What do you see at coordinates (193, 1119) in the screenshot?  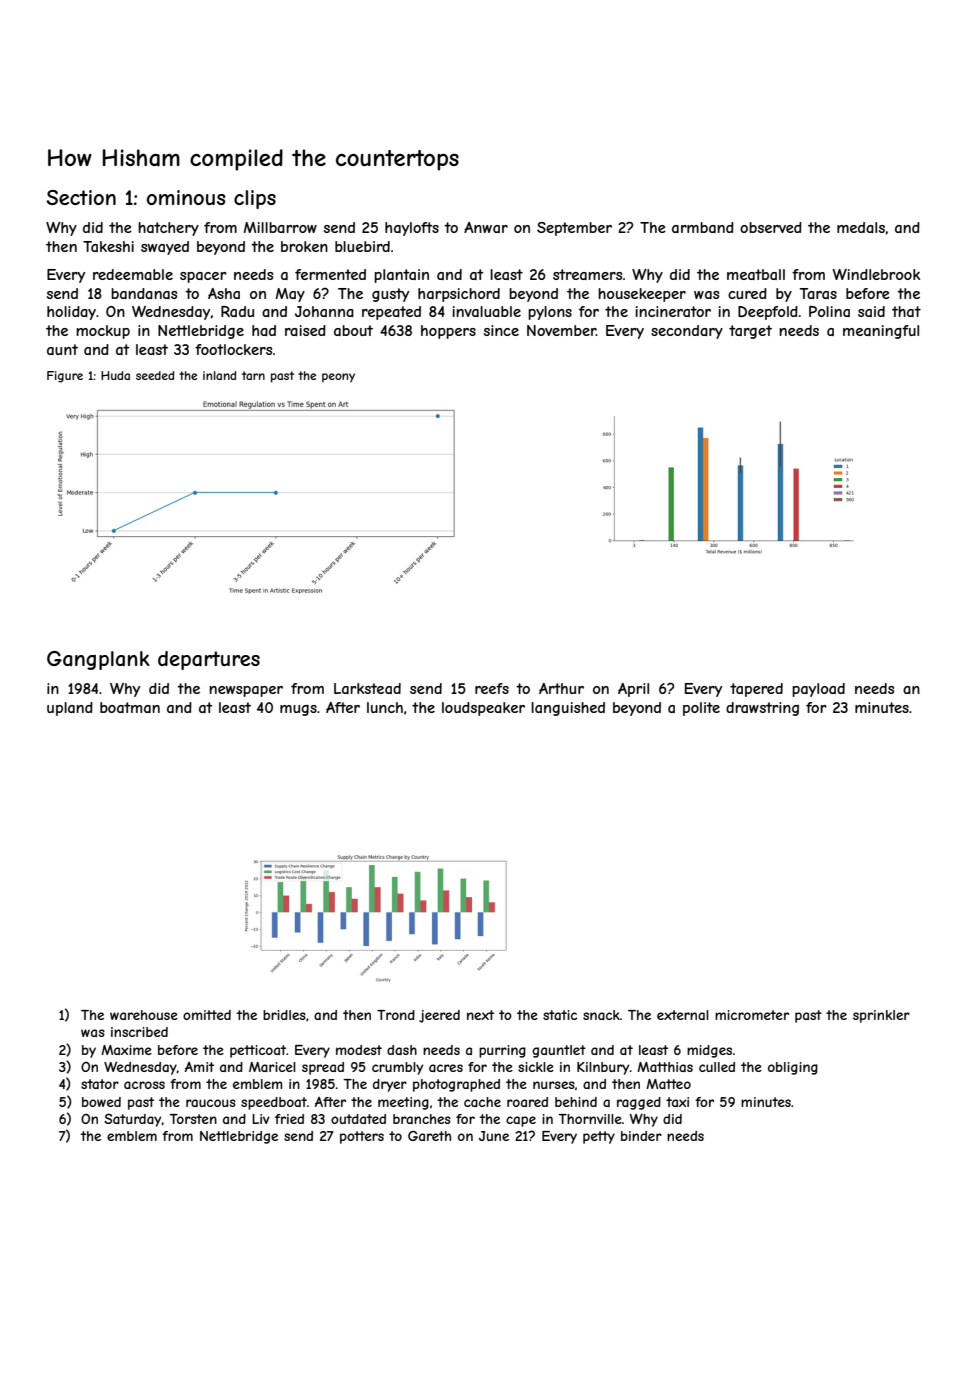 I see `Torsten` at bounding box center [193, 1119].
